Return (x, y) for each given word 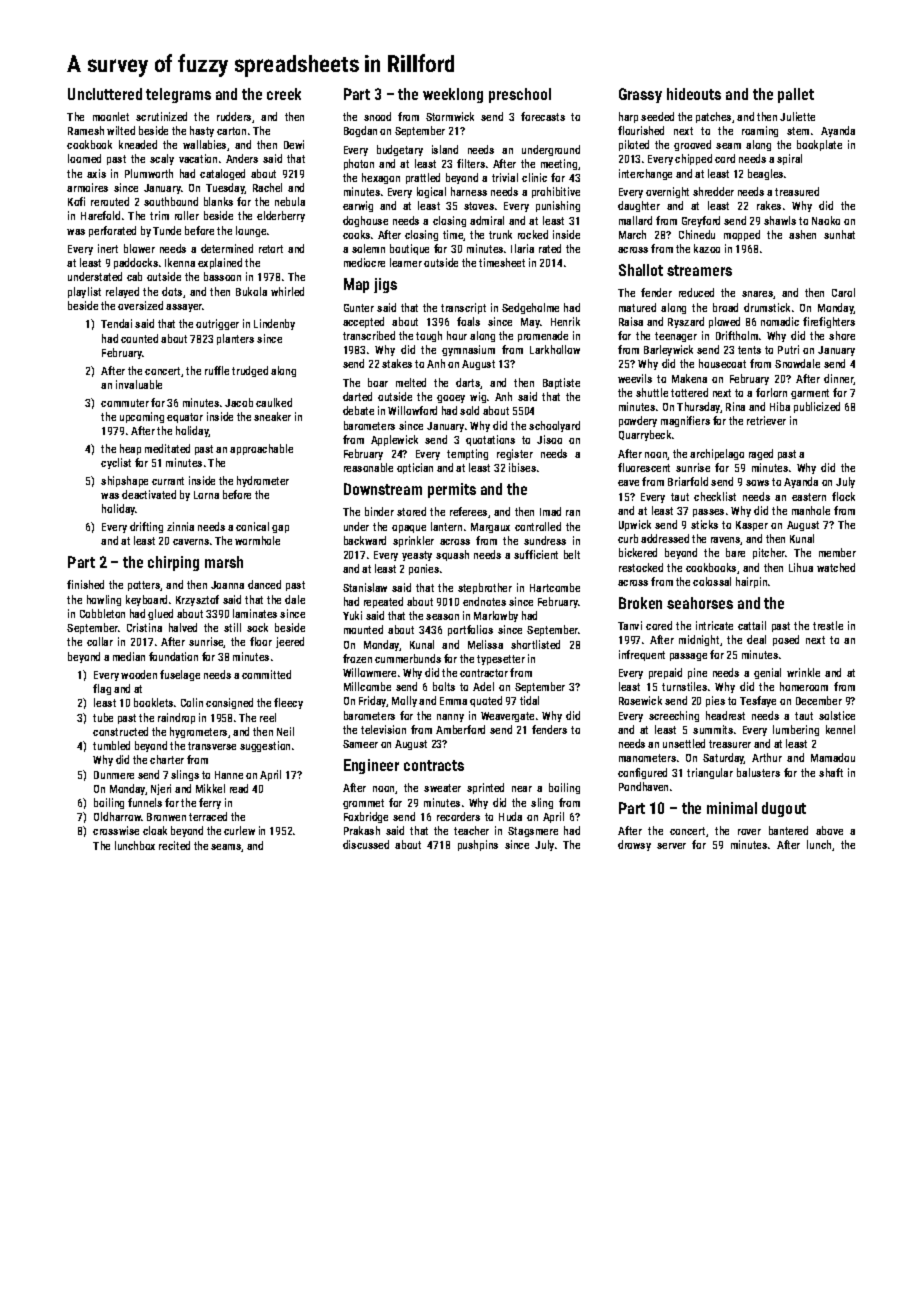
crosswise (116, 830)
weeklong (453, 95)
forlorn (771, 392)
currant (168, 481)
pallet (796, 95)
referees (468, 511)
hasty (202, 131)
